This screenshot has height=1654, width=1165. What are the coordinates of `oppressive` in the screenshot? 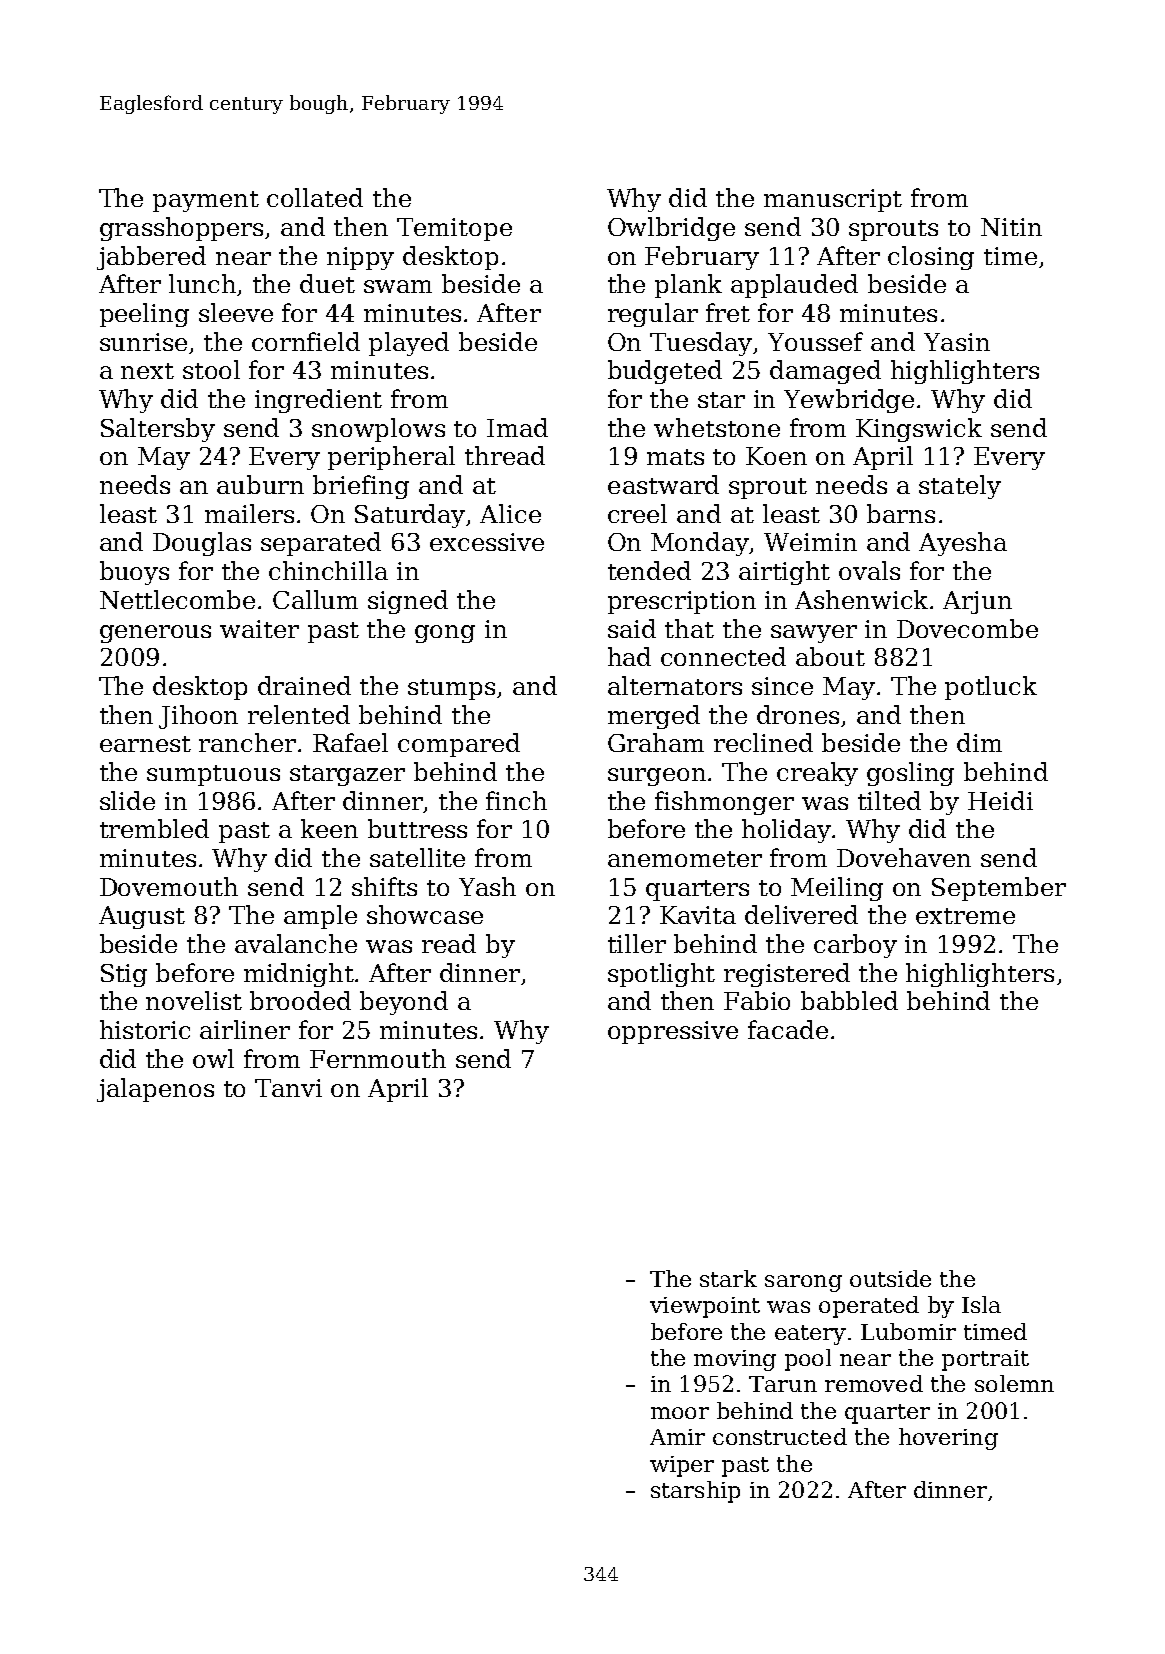 It's located at (673, 1032).
